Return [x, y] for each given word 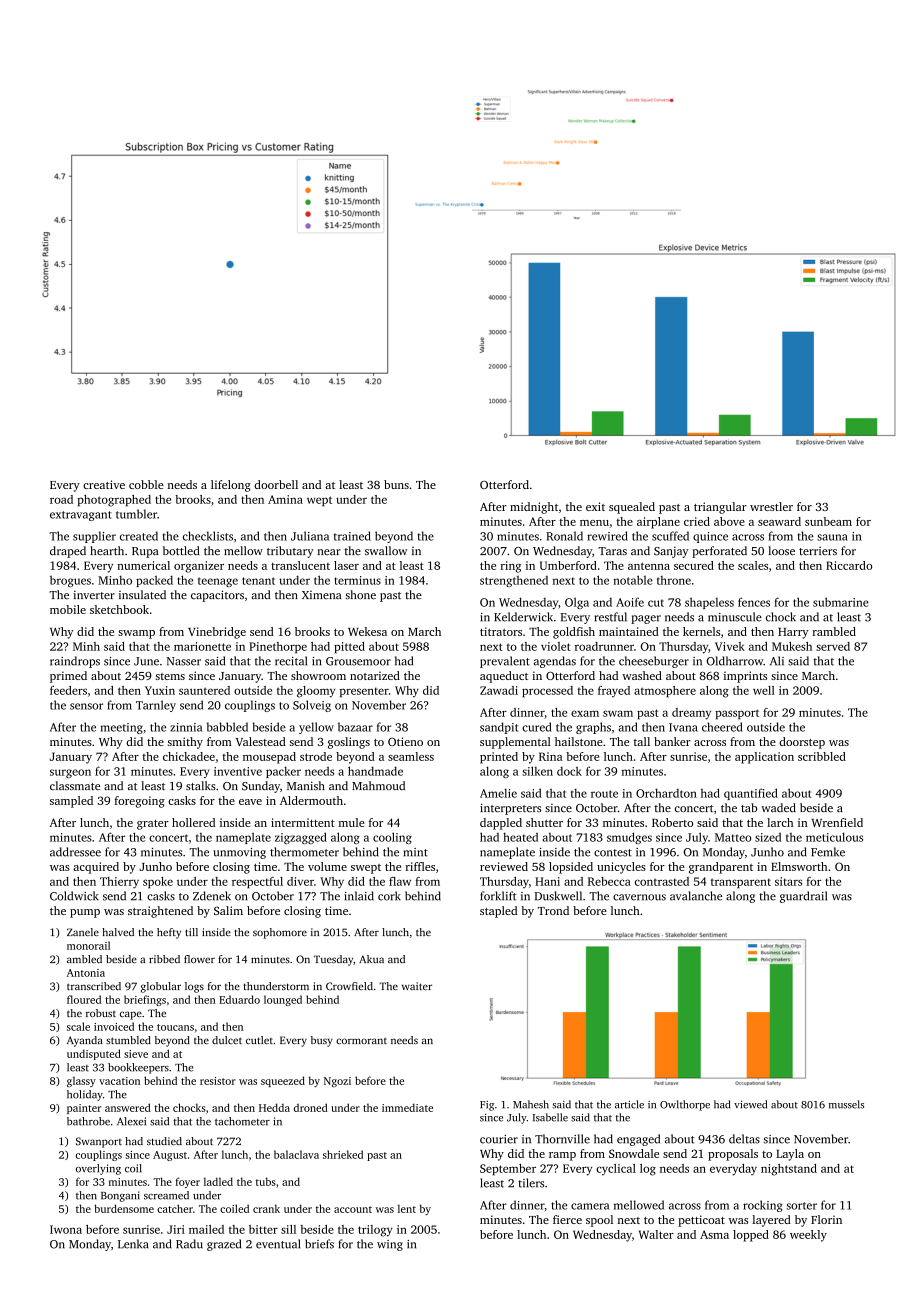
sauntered [204, 690]
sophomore [280, 933]
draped [68, 552]
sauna [832, 537]
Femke [828, 852]
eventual [278, 1244]
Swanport [99, 1142]
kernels [701, 631]
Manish [306, 785]
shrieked [343, 1154]
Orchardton [666, 793]
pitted [349, 648]
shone [361, 594]
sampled [71, 802]
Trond [553, 910]
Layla [790, 1155]
